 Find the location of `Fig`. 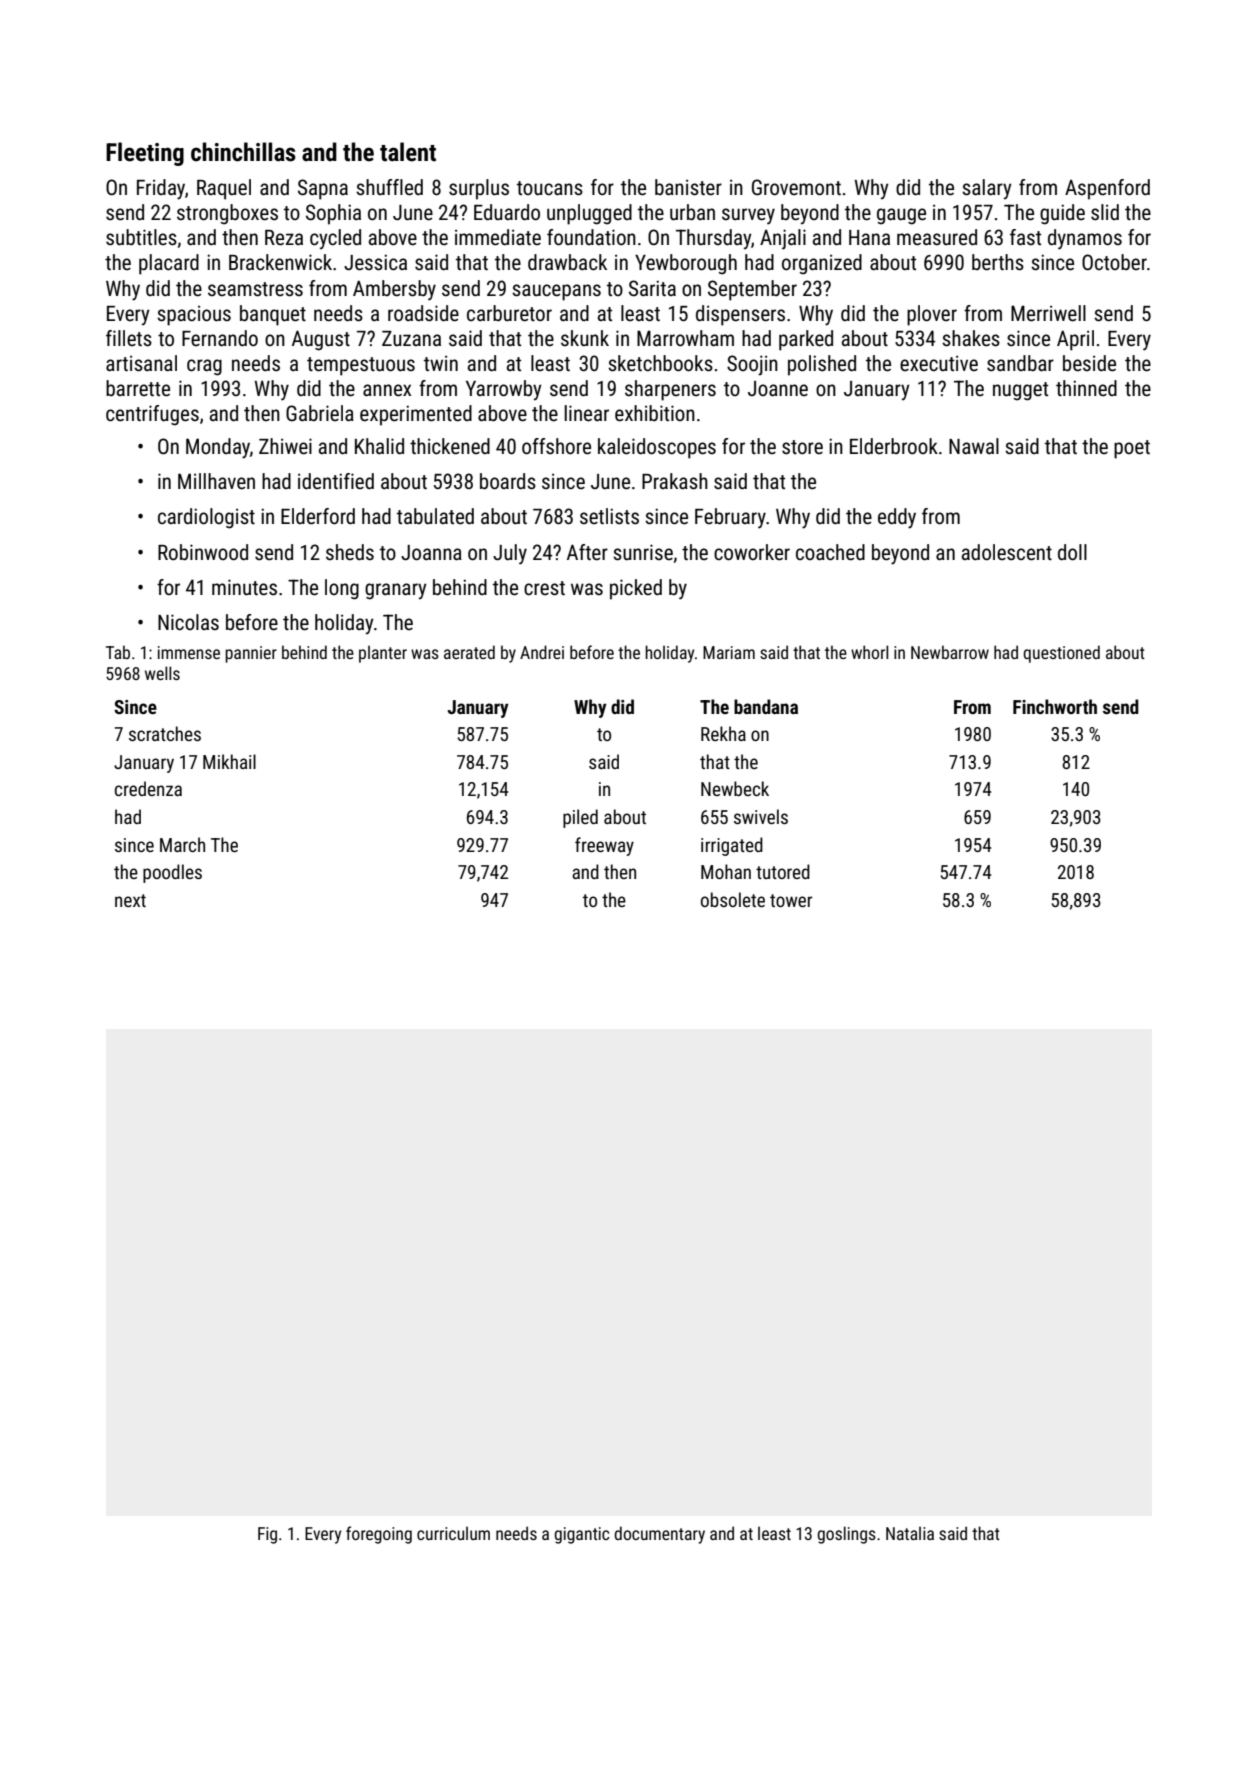

Fig is located at coordinates (267, 1535).
